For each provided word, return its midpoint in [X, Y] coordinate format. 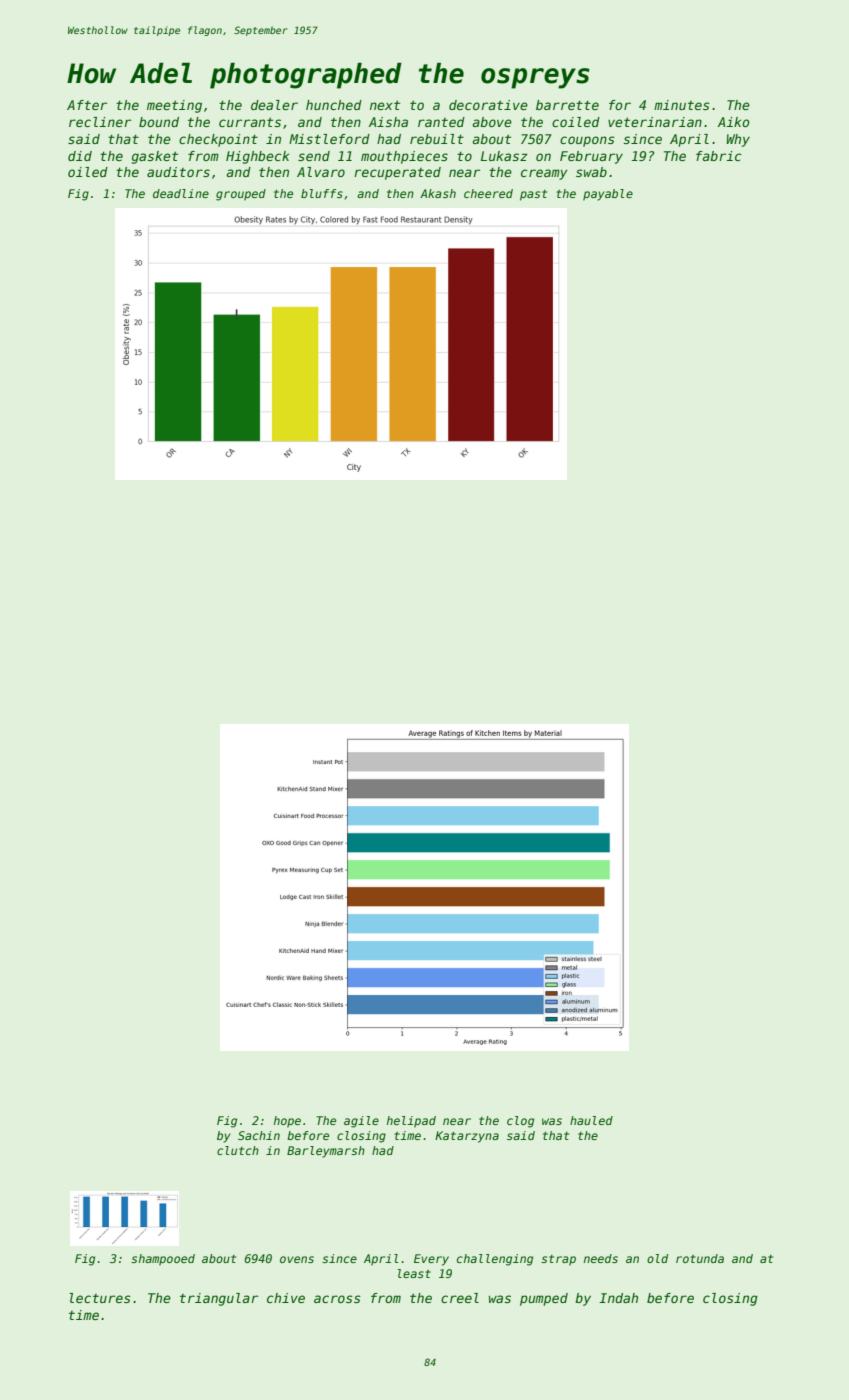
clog [520, 1122]
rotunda [700, 1258]
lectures [100, 1298]
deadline [181, 193]
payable [608, 195]
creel [460, 1298]
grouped [241, 195]
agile [361, 1122]
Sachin [259, 1135]
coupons [587, 141]
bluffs [322, 193]
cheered [488, 193]
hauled [591, 1120]
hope [287, 1122]
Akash [438, 193]
